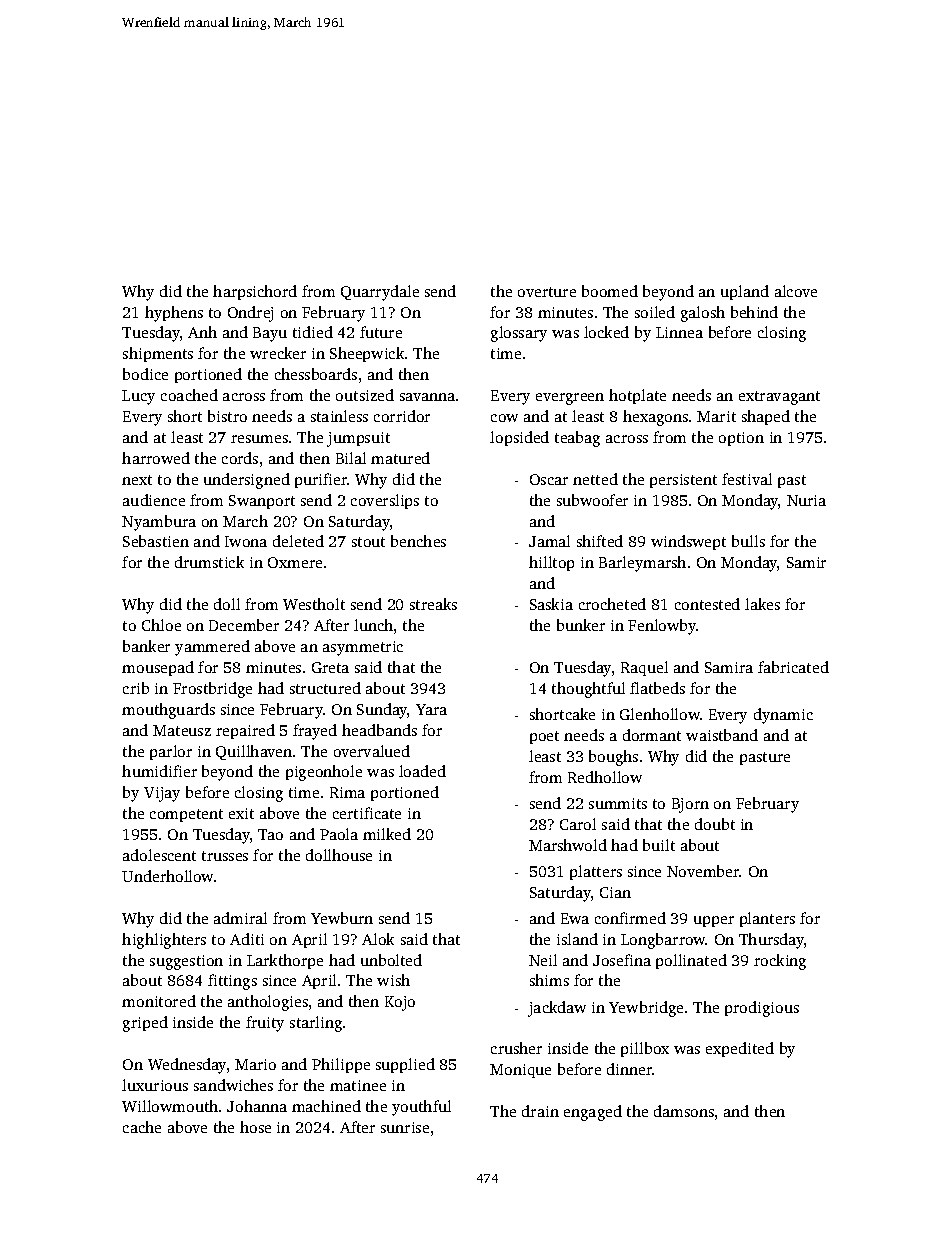  I want to click on Yewbridge, so click(646, 1009).
